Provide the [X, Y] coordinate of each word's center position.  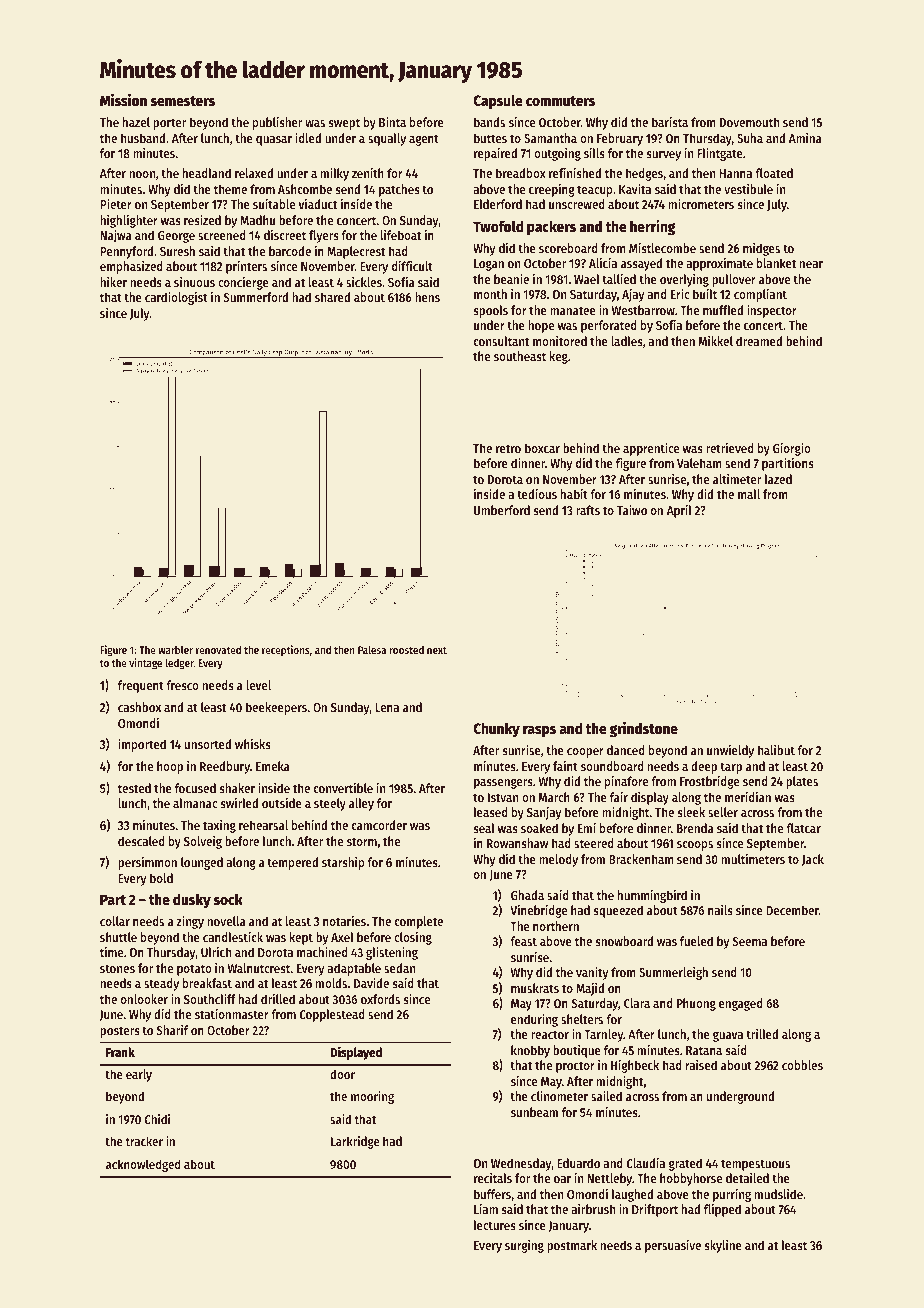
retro [508, 448]
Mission [123, 100]
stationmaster [232, 1014]
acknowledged [143, 1165]
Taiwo [632, 510]
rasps [539, 732]
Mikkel [716, 341]
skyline [723, 1246]
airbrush [593, 1209]
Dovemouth [749, 122]
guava [728, 1036]
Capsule [498, 102]
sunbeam [534, 1112]
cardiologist [176, 298]
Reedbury [225, 767]
